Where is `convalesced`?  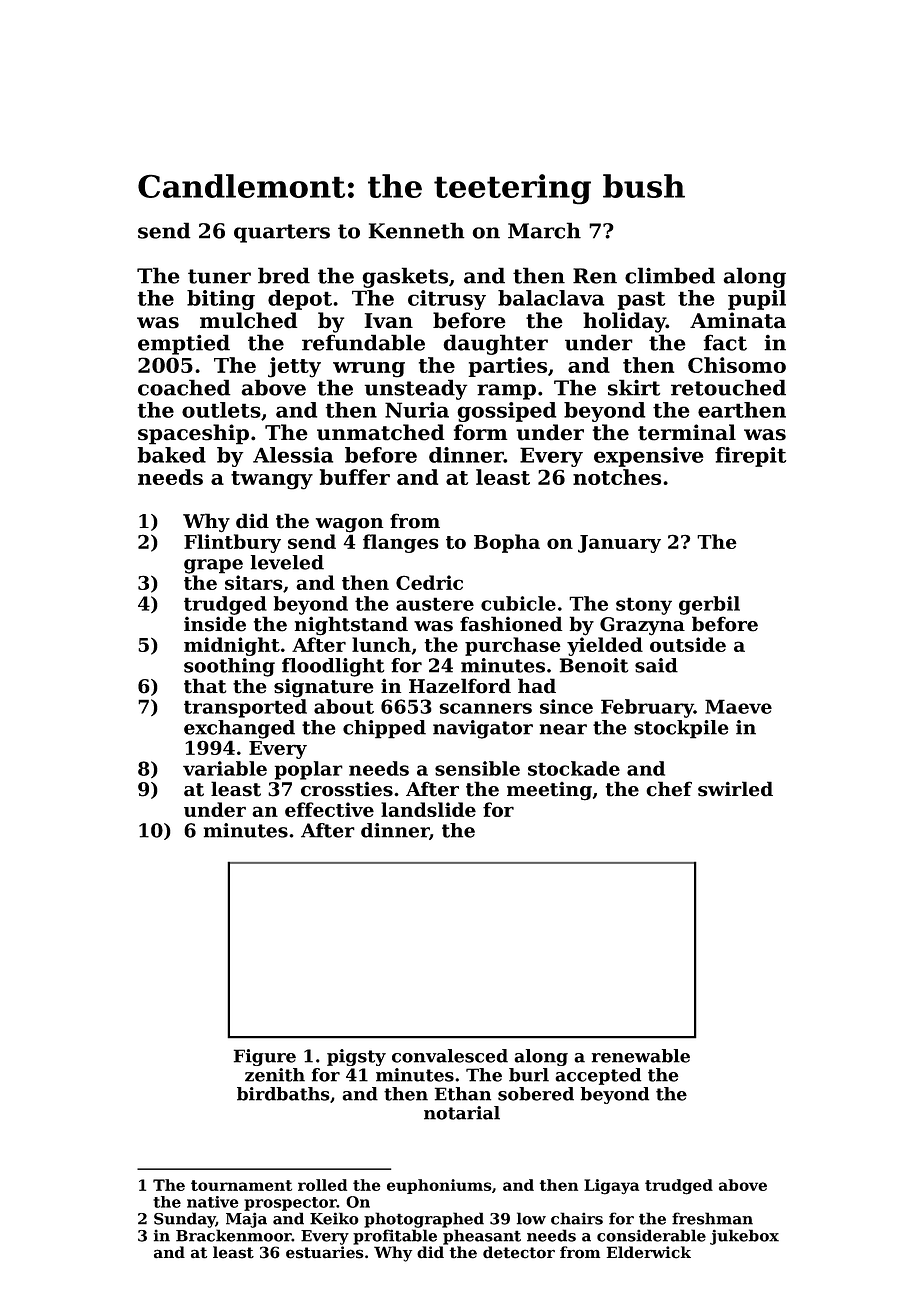
convalesced is located at coordinates (450, 1056).
